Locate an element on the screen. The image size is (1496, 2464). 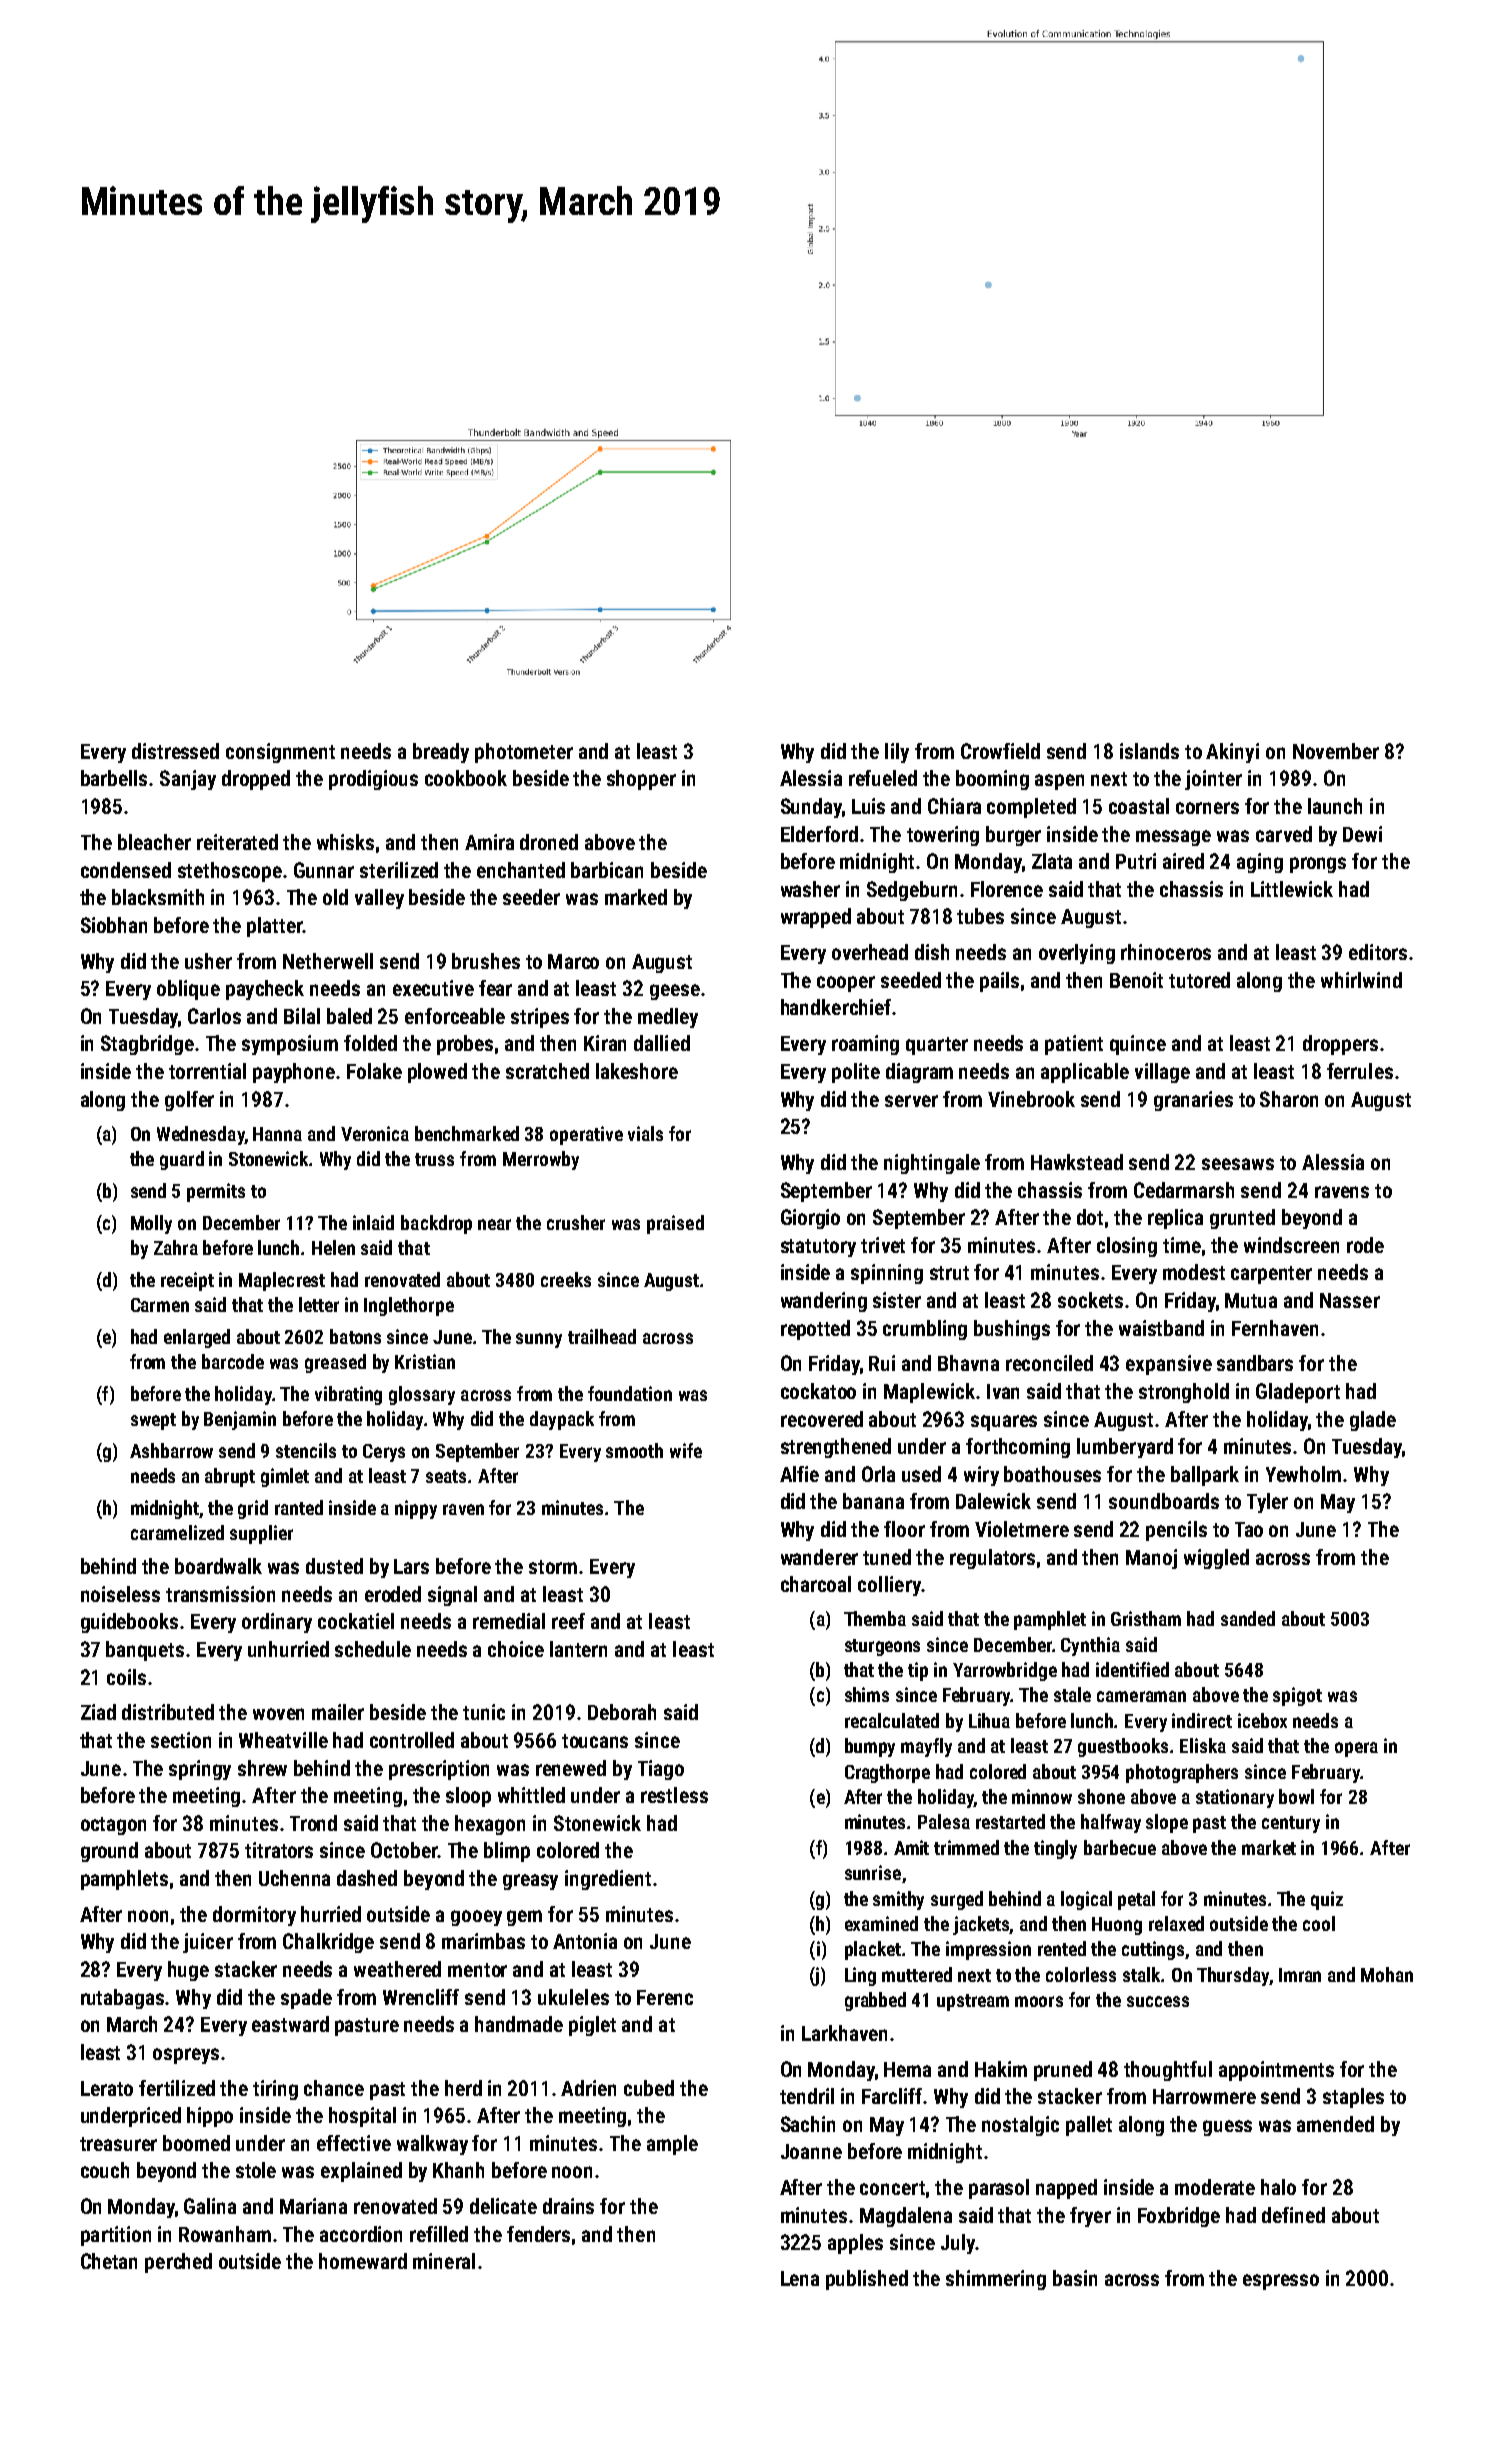
consignment is located at coordinates (280, 753).
